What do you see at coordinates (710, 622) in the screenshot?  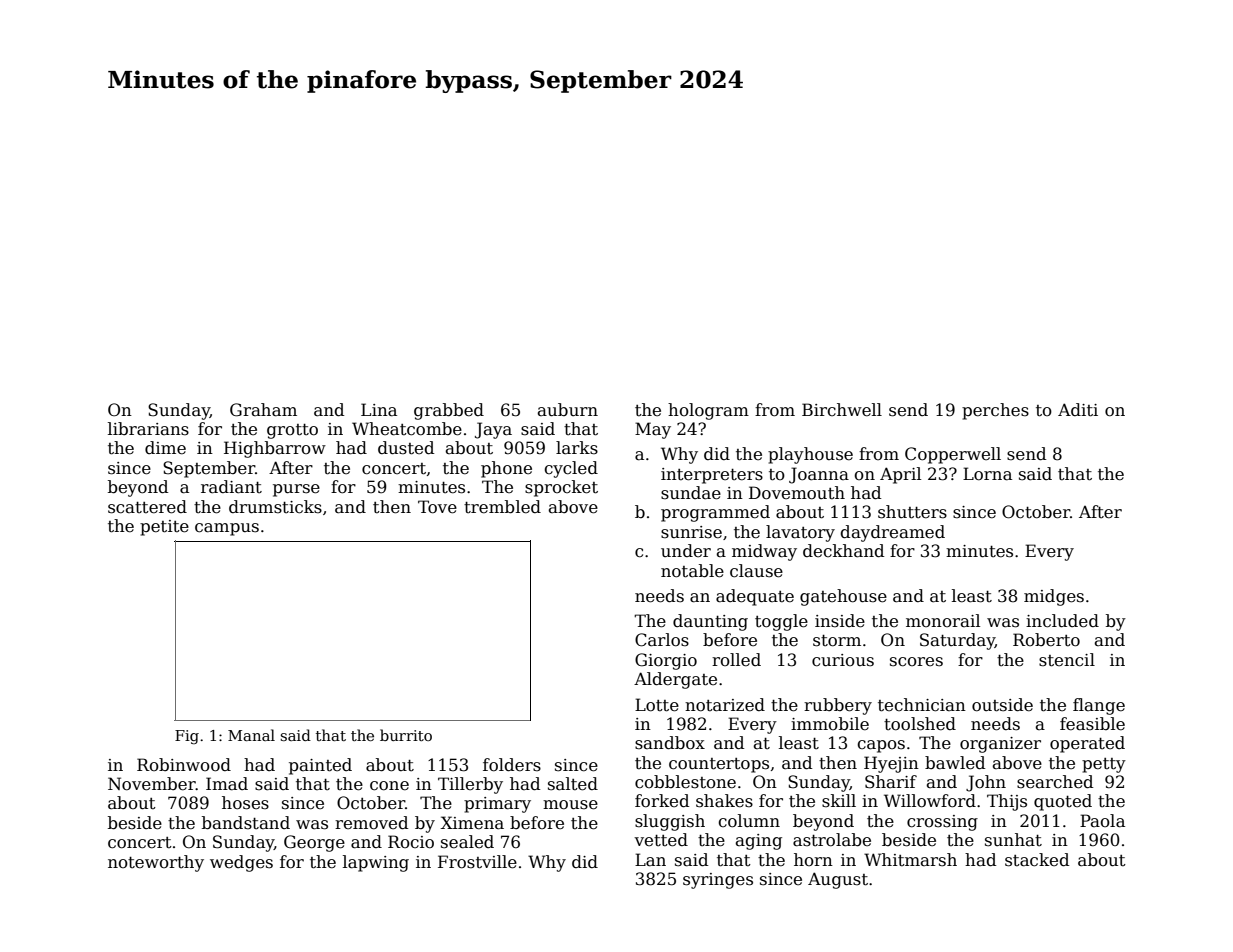 I see `daunting` at bounding box center [710, 622].
